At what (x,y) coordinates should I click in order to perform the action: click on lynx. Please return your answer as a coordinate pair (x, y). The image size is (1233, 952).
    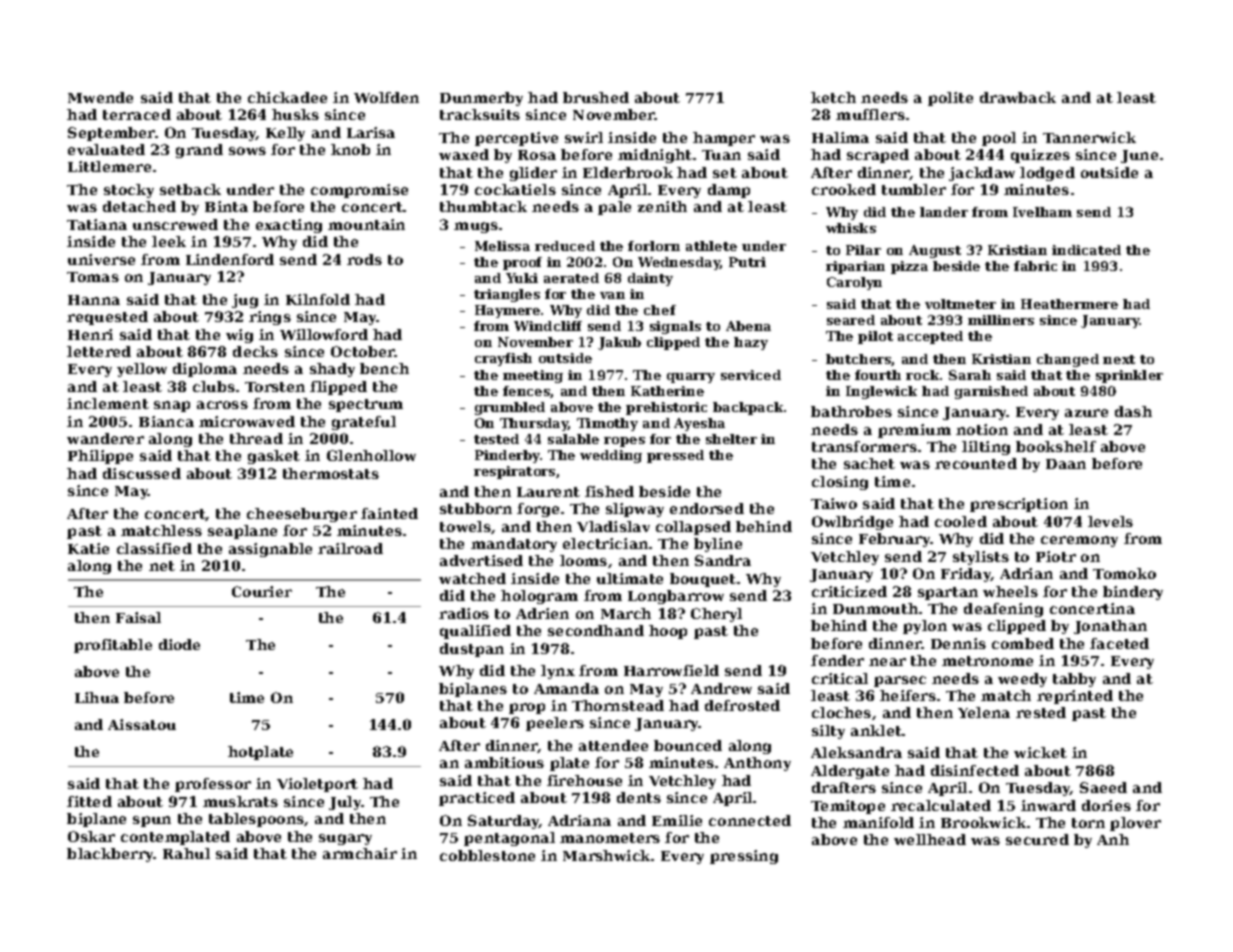
    Looking at the image, I should click on (558, 672).
